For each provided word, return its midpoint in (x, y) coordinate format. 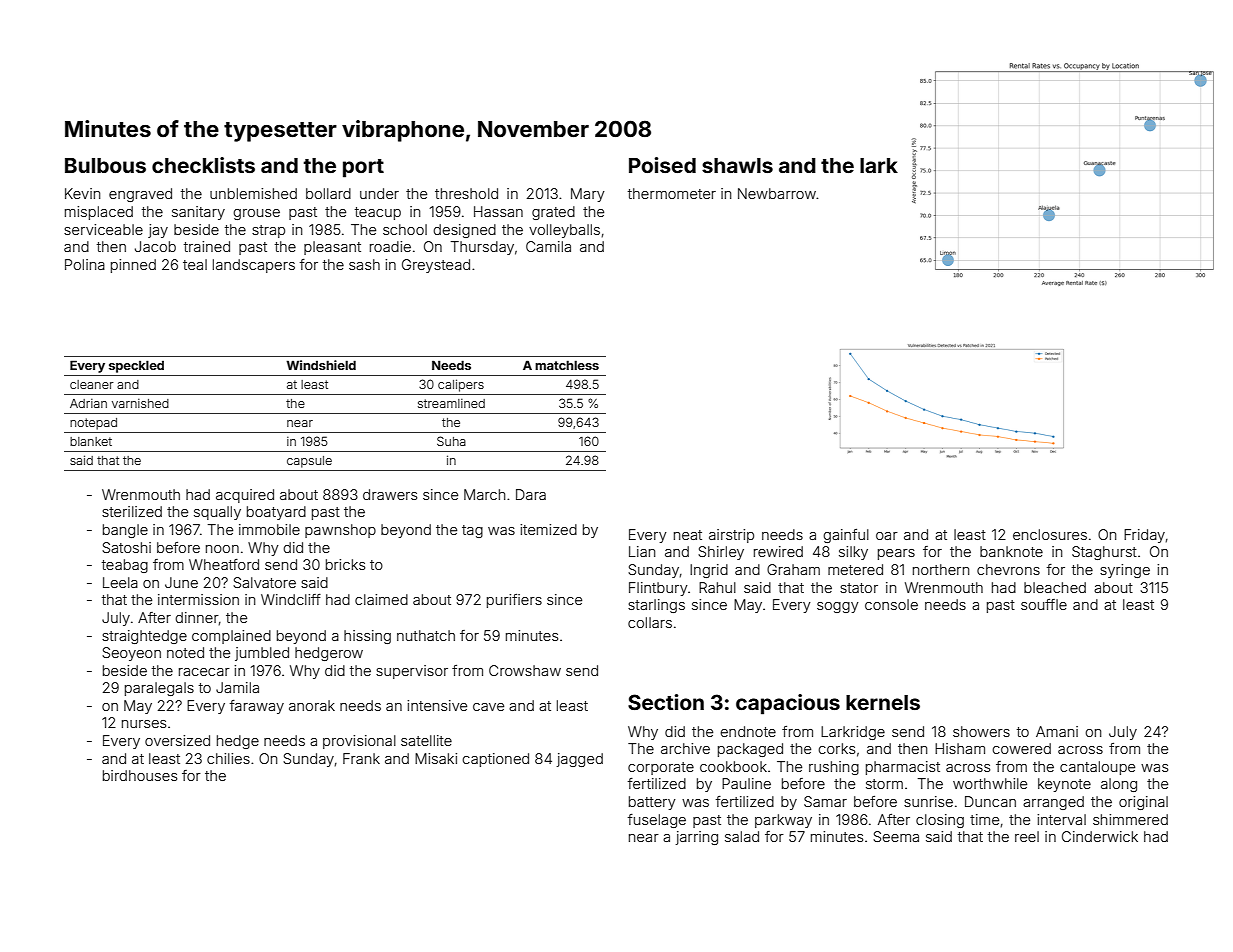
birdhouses (140, 775)
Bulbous (105, 165)
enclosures (1050, 534)
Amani (1057, 731)
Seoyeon (131, 654)
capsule (309, 462)
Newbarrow (777, 193)
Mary (588, 195)
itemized (548, 529)
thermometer (672, 193)
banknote (1011, 551)
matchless (567, 365)
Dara (531, 494)
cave (488, 707)
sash (364, 264)
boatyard (276, 513)
